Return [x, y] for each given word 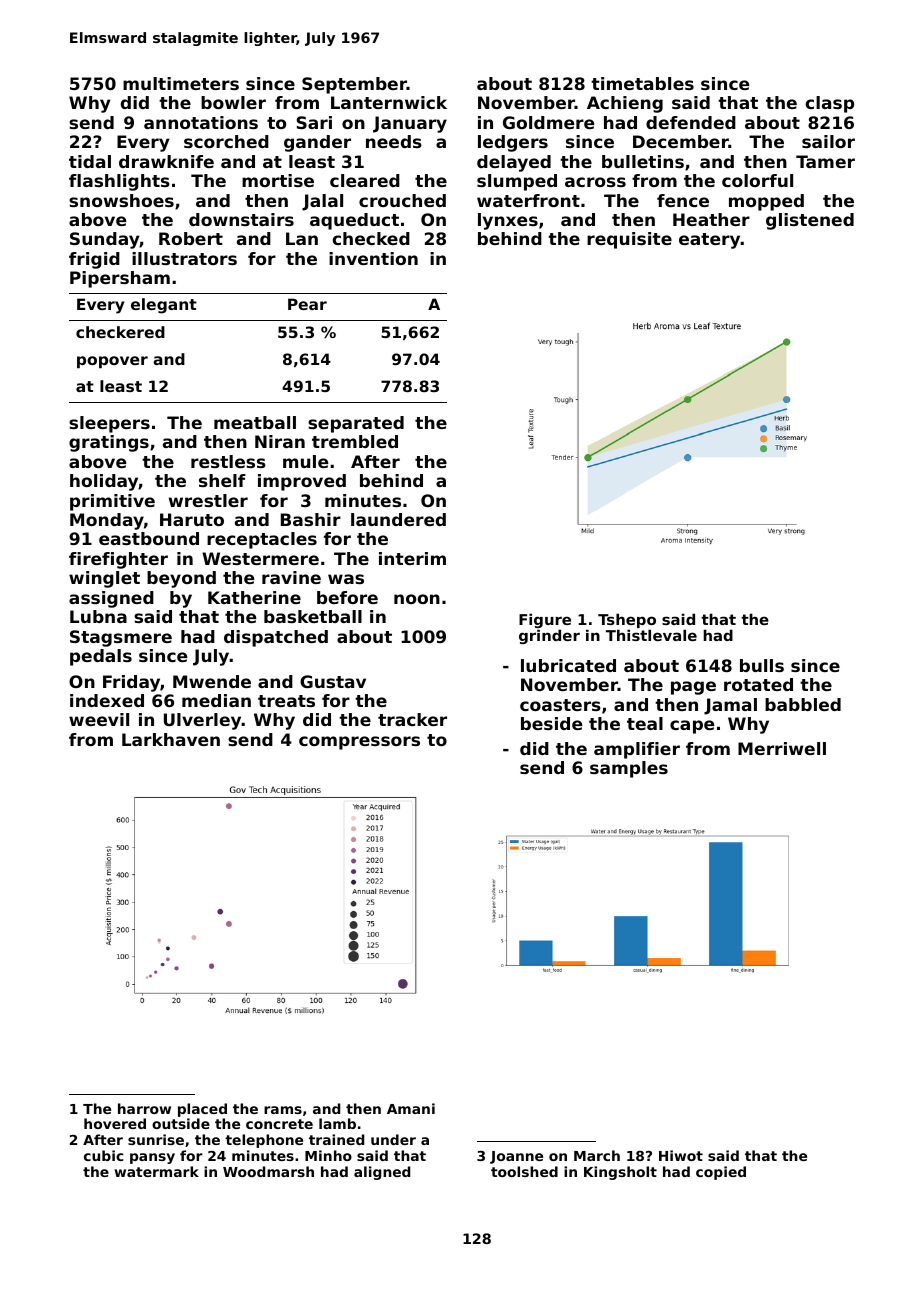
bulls [762, 665]
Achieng [625, 104]
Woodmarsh [268, 1171]
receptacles [262, 540]
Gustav [333, 681]
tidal [90, 161]
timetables [642, 83]
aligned [382, 1173]
